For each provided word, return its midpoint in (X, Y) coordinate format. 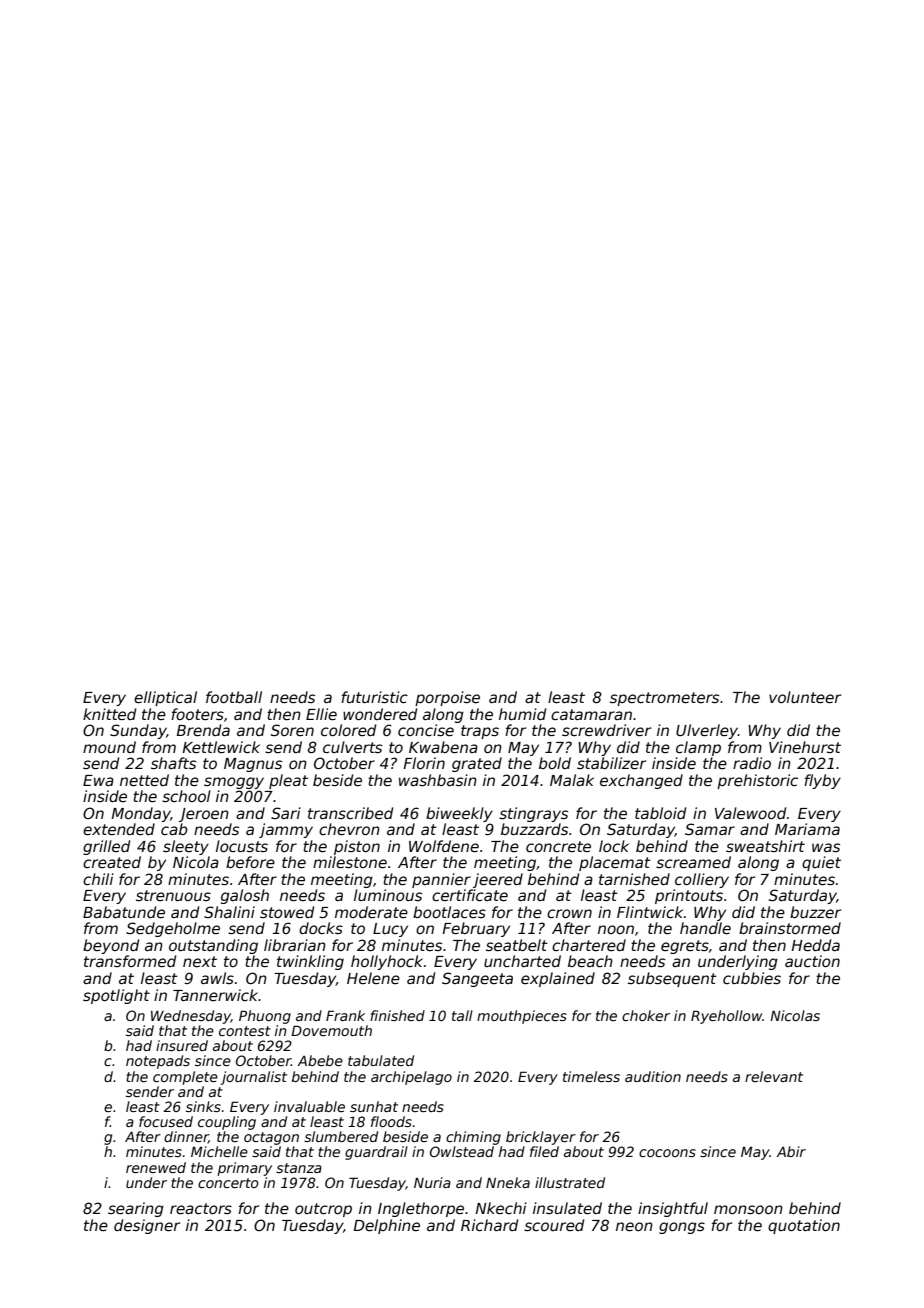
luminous (388, 895)
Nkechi (501, 1208)
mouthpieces (522, 1017)
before (250, 862)
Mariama (807, 829)
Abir (791, 1151)
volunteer (805, 697)
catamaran (591, 714)
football (234, 697)
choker (646, 1015)
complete (185, 1078)
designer (147, 1226)
